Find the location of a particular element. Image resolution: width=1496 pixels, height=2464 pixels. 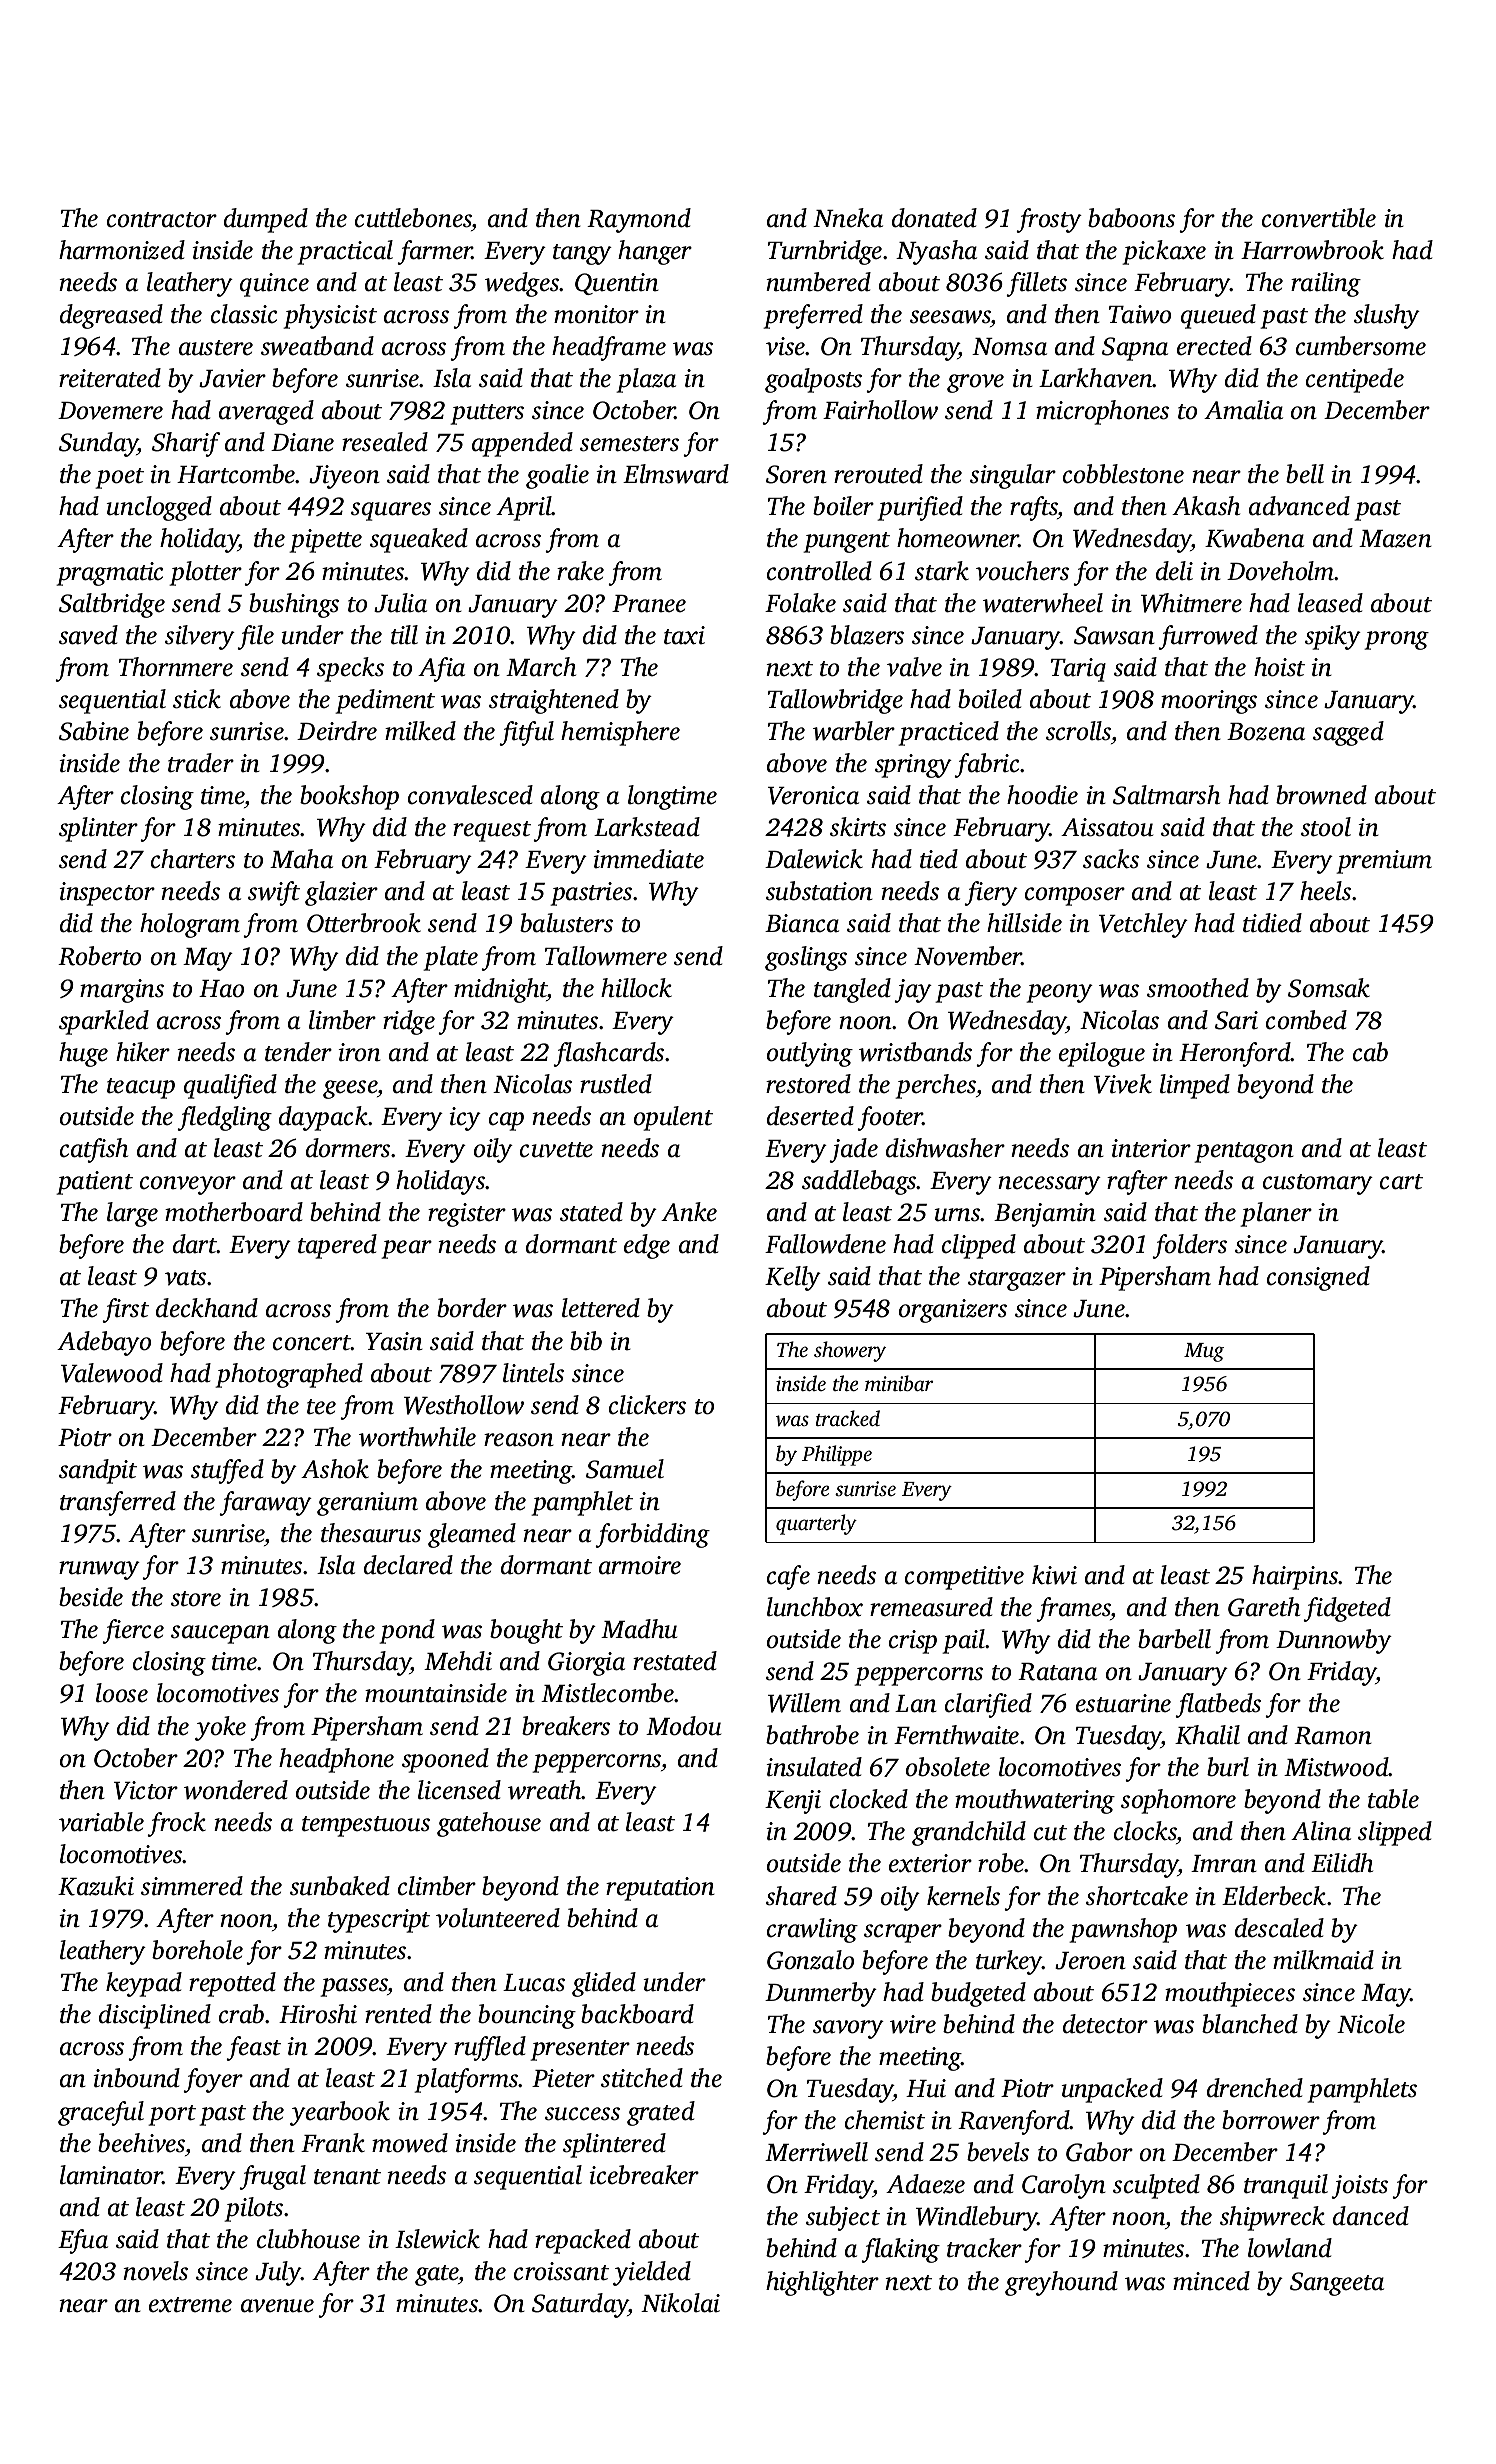

deckhand is located at coordinates (207, 1308).
